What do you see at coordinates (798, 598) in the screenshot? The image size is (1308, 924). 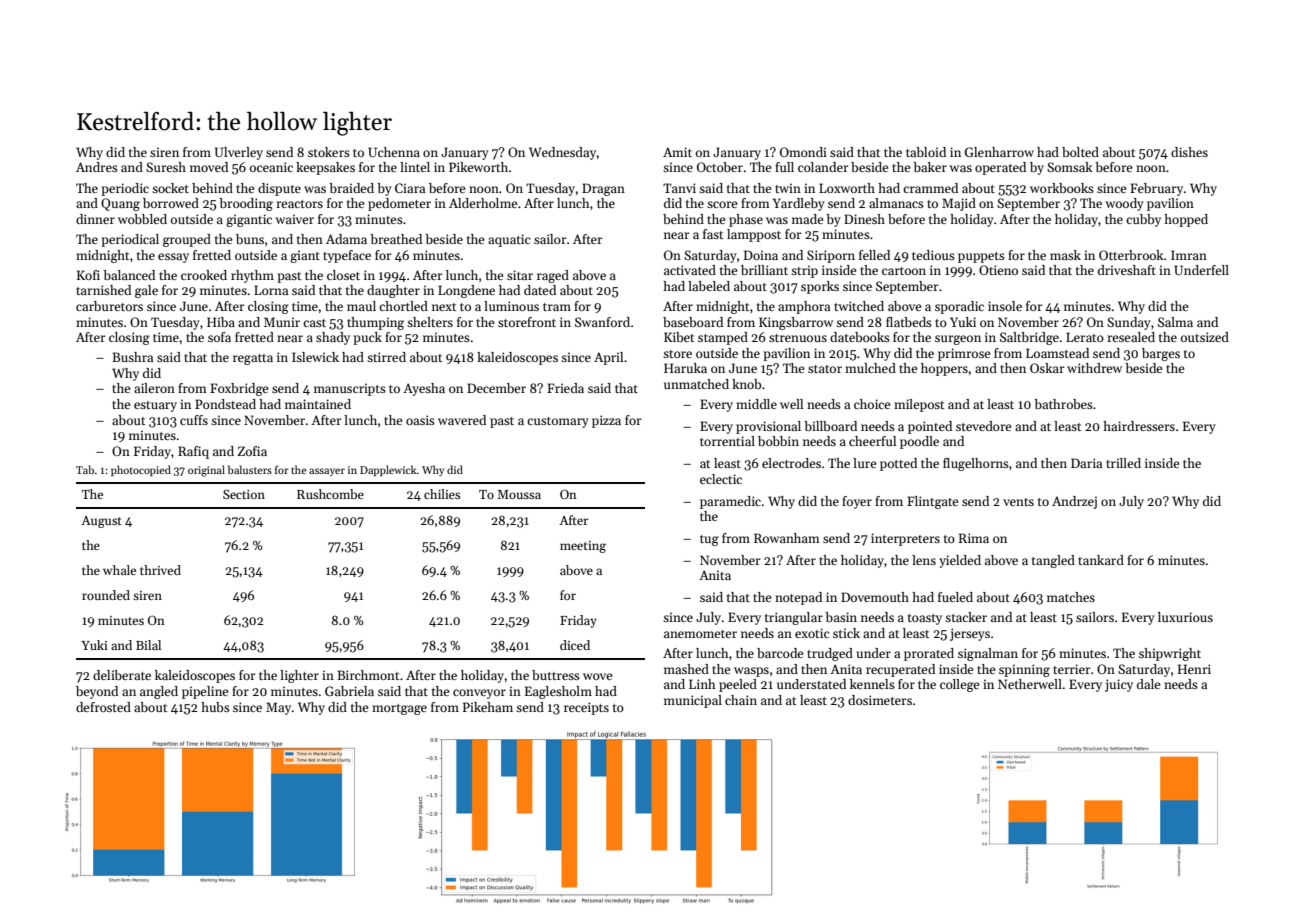 I see `notepad` at bounding box center [798, 598].
